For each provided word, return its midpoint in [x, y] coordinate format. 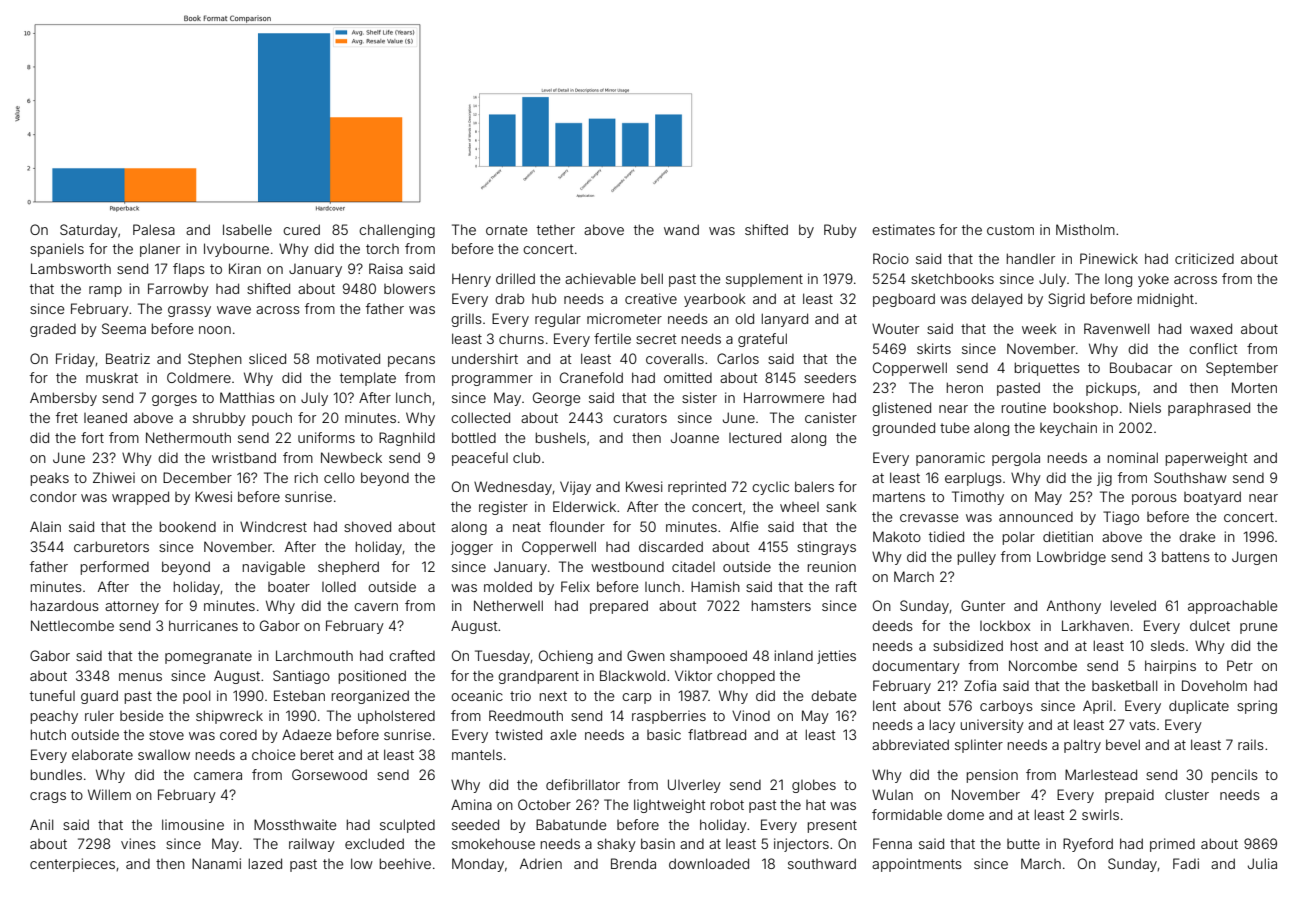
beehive [405, 863]
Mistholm [1085, 229]
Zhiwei [114, 477]
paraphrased [1209, 409]
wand [681, 229]
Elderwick [584, 506]
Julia [1262, 863]
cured [301, 229]
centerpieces [72, 865]
